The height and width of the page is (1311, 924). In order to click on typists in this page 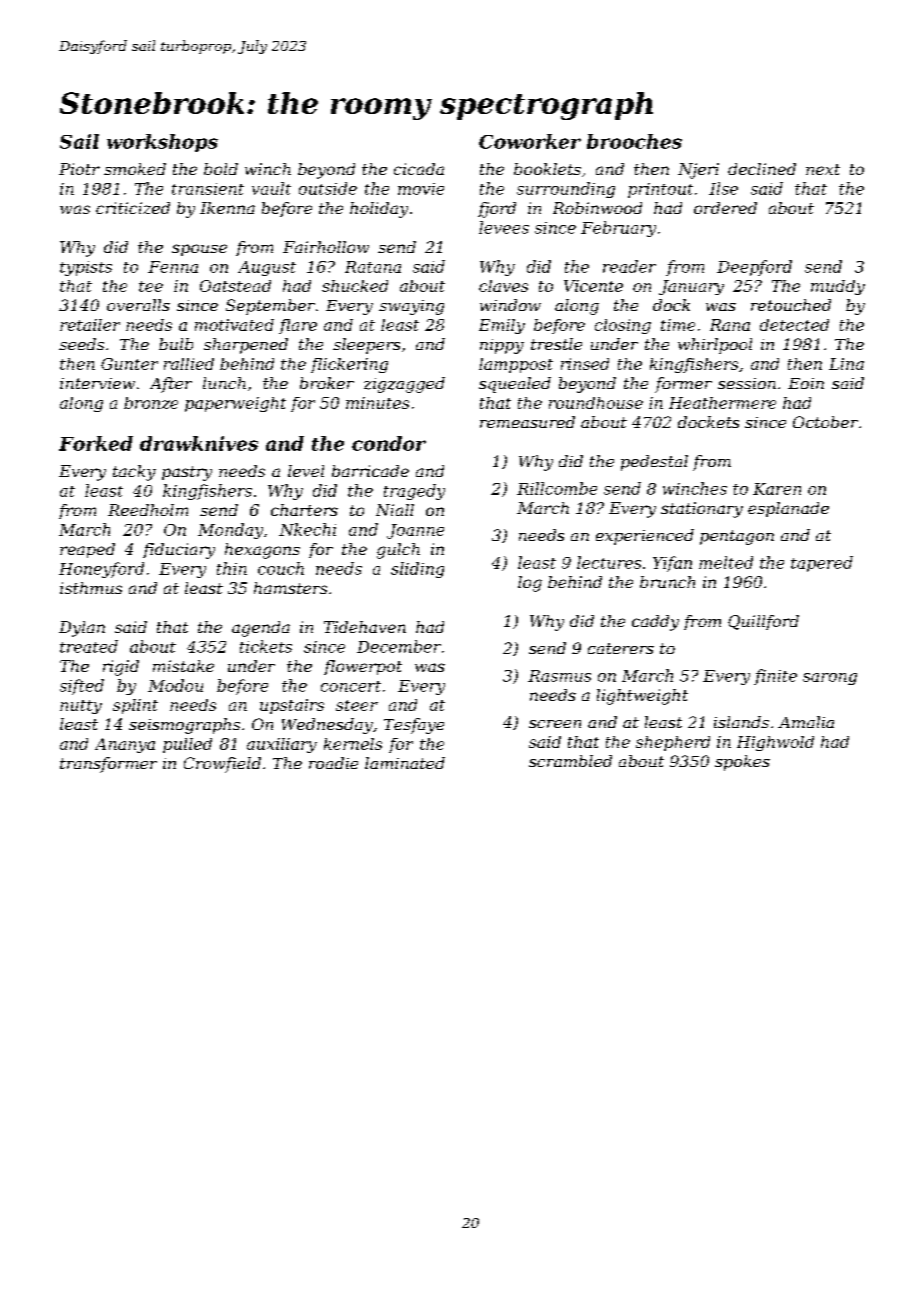, I will do `click(86, 268)`.
